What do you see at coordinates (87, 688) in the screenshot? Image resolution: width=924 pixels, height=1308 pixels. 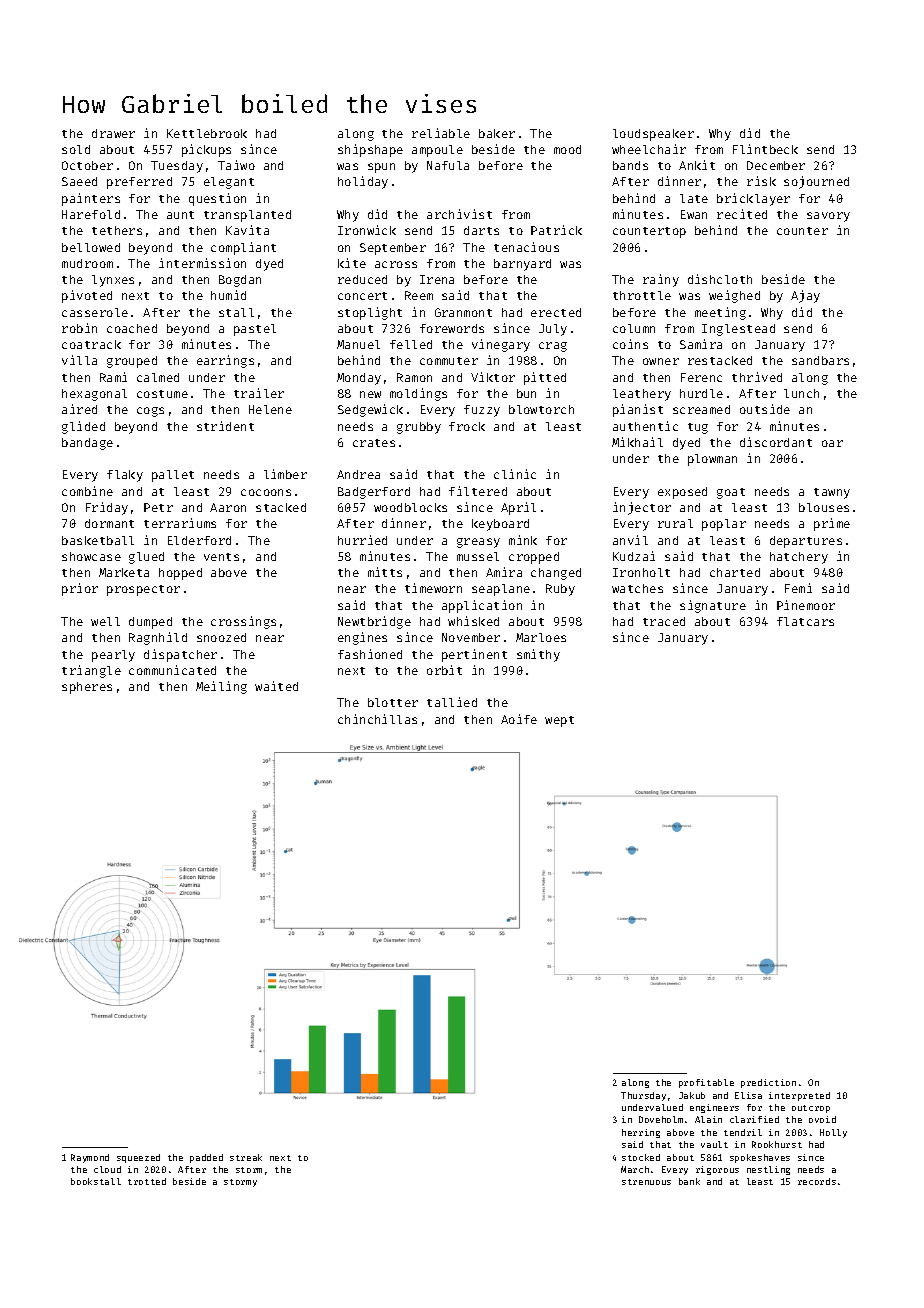 I see `spheres` at bounding box center [87, 688].
